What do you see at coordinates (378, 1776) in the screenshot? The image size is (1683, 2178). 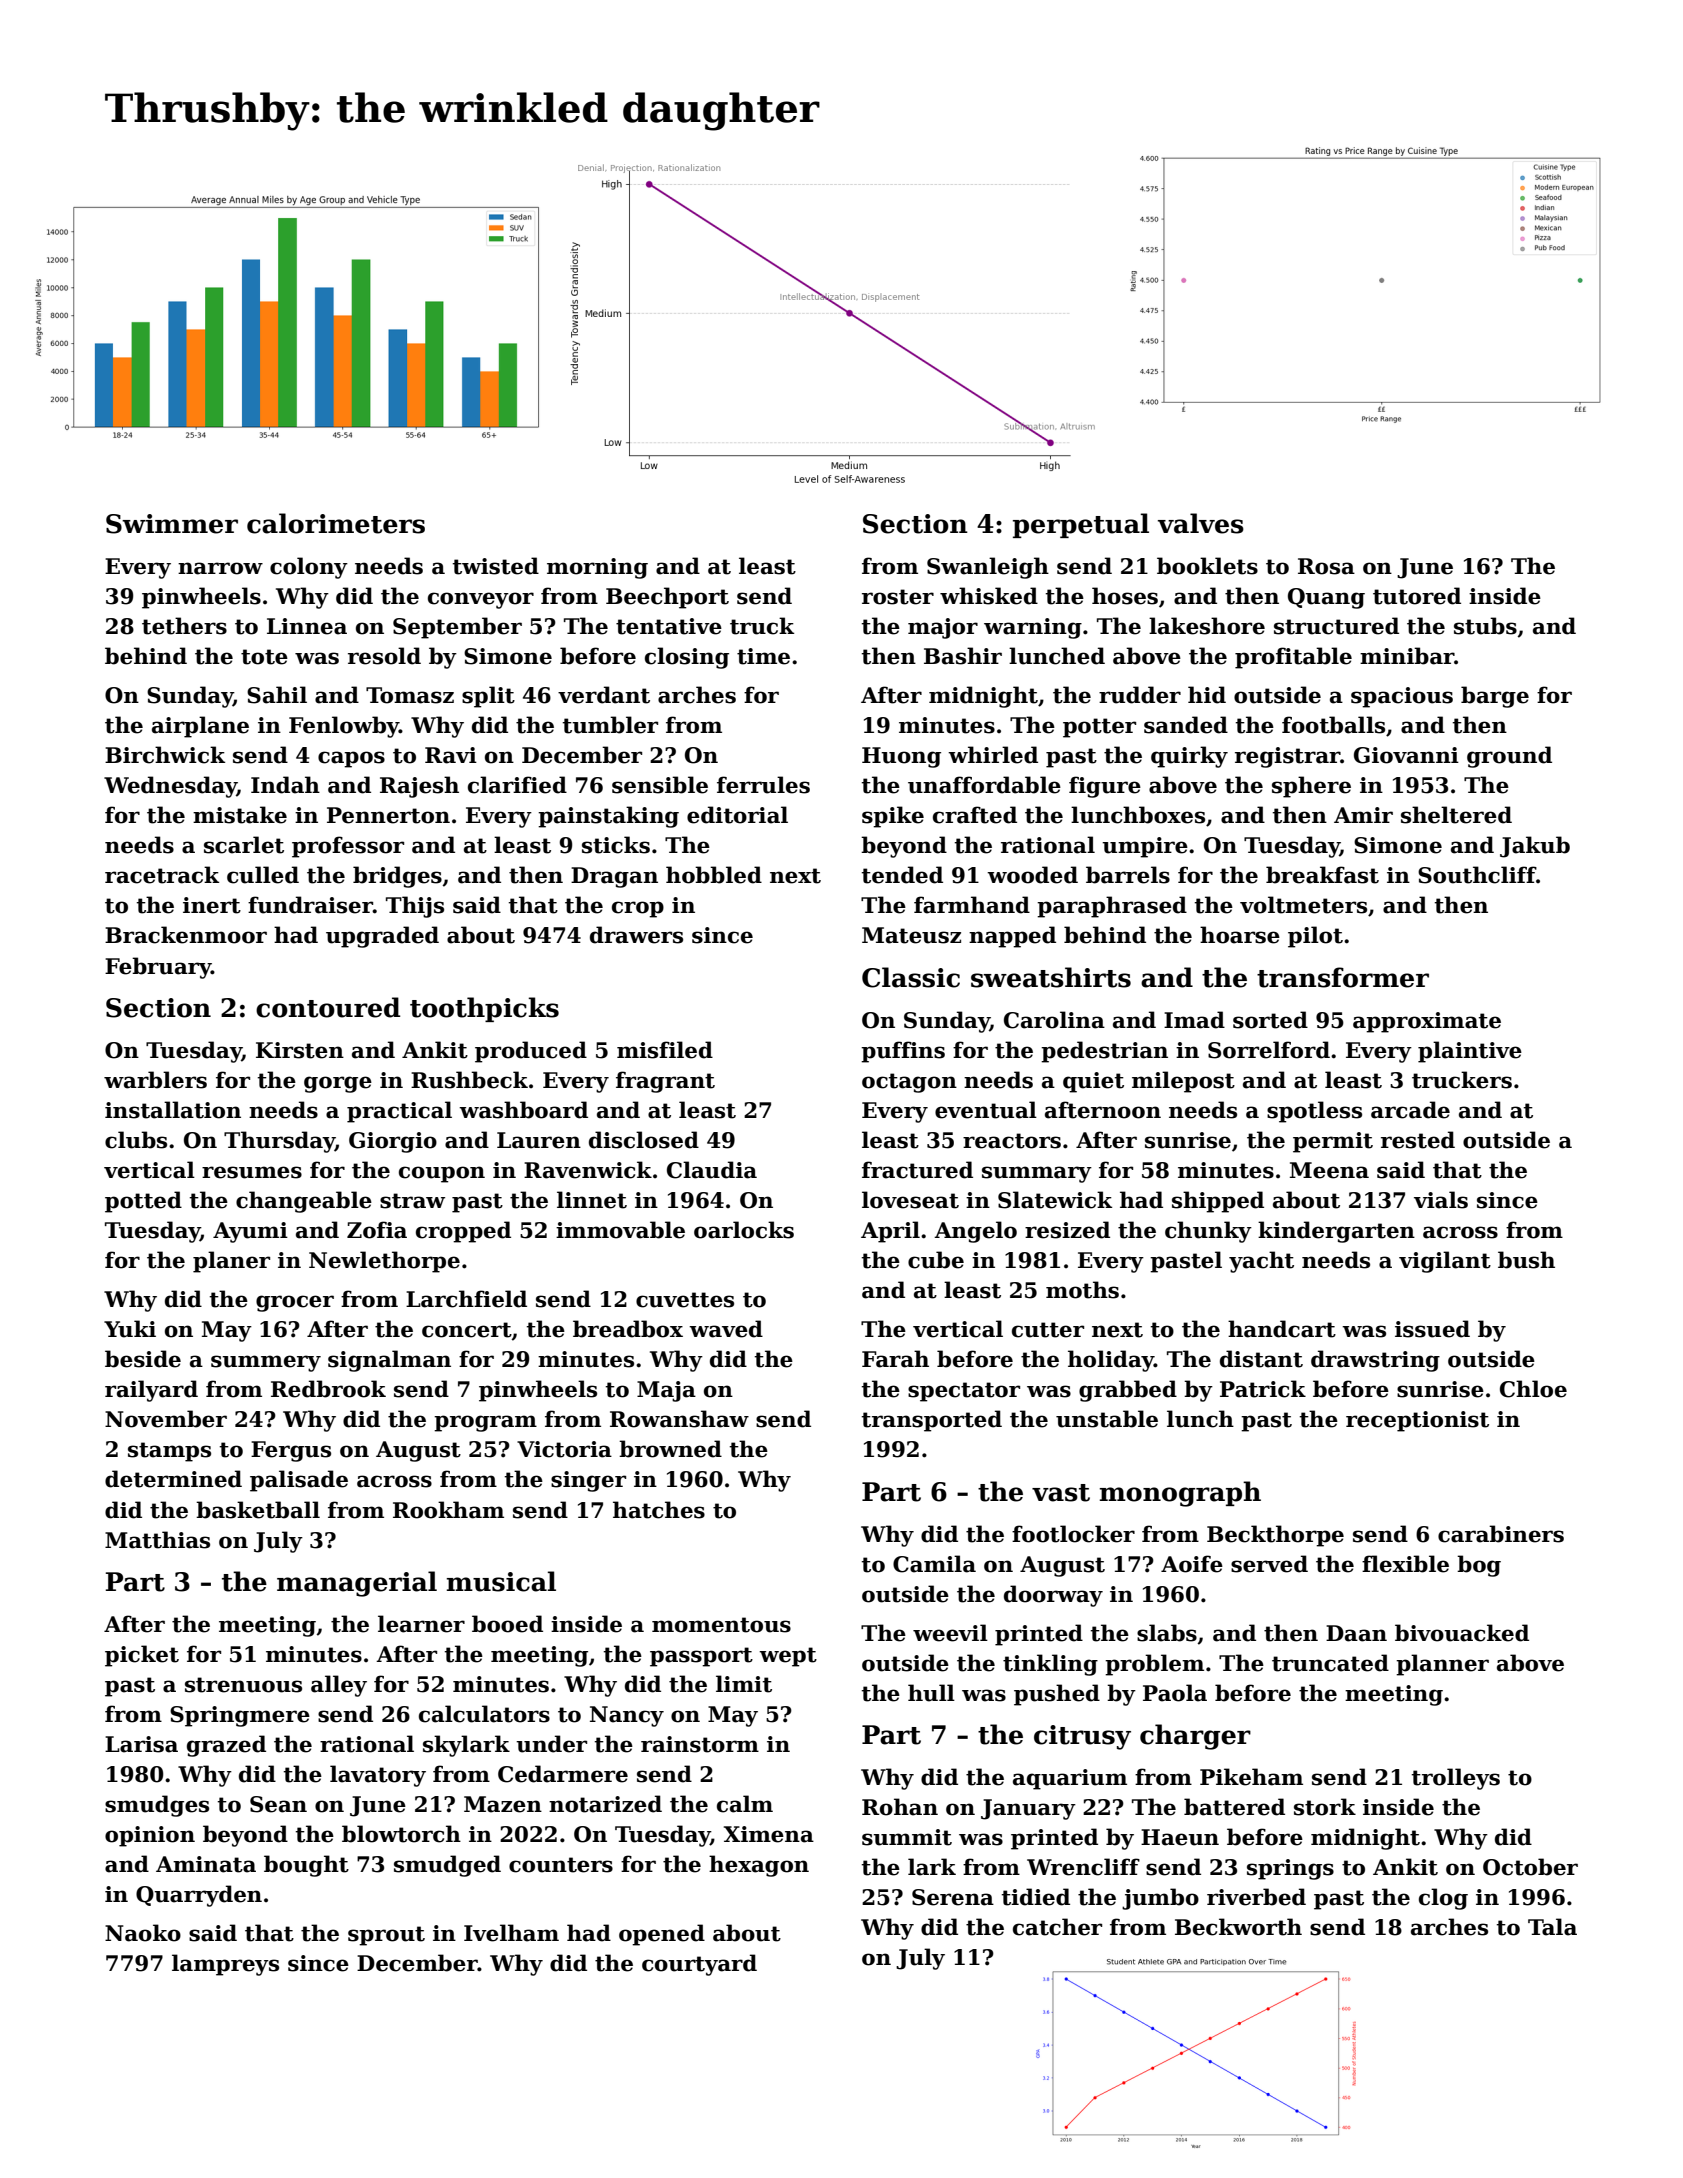 I see `lavatory` at bounding box center [378, 1776].
